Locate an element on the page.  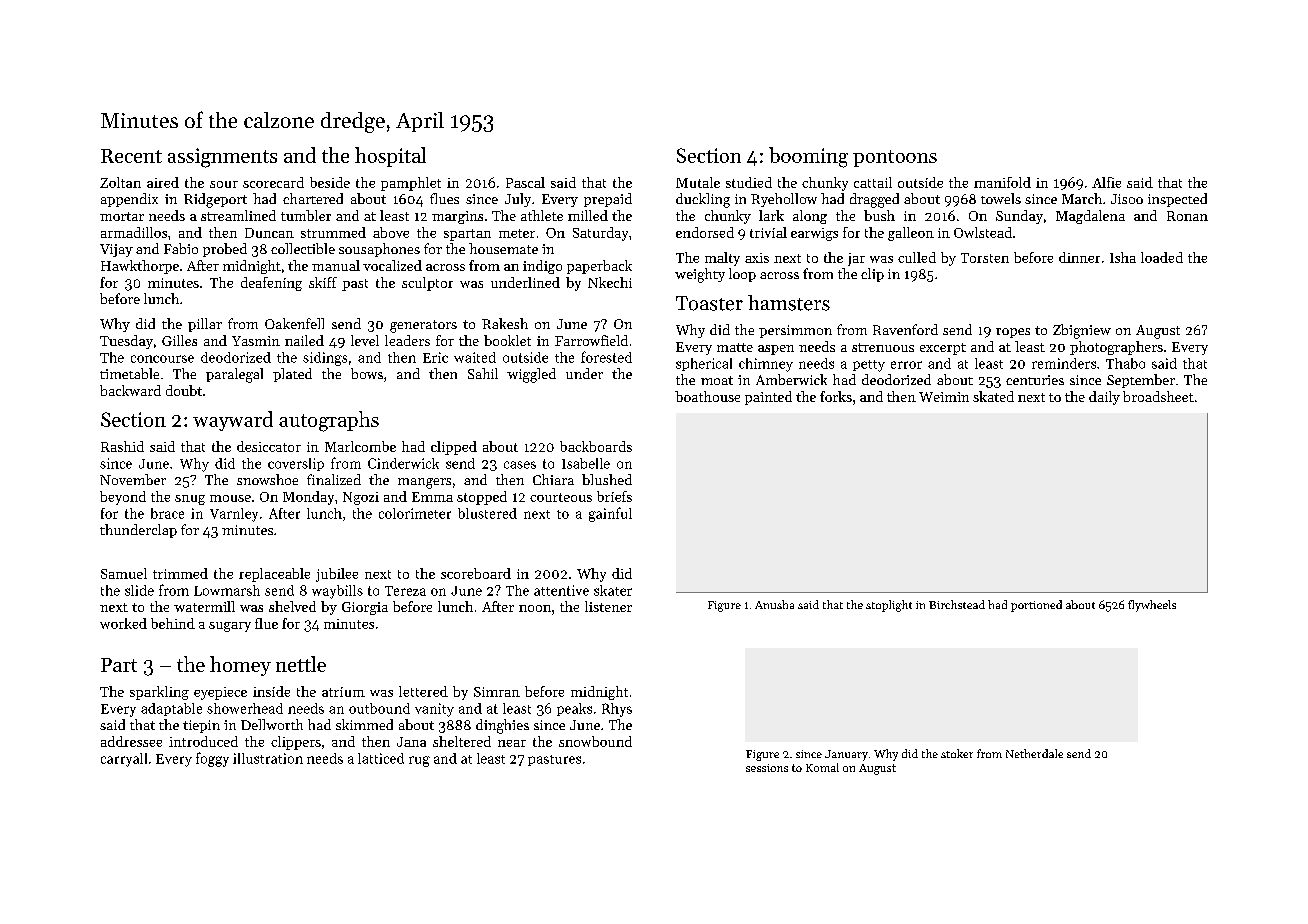
cases is located at coordinates (520, 465).
